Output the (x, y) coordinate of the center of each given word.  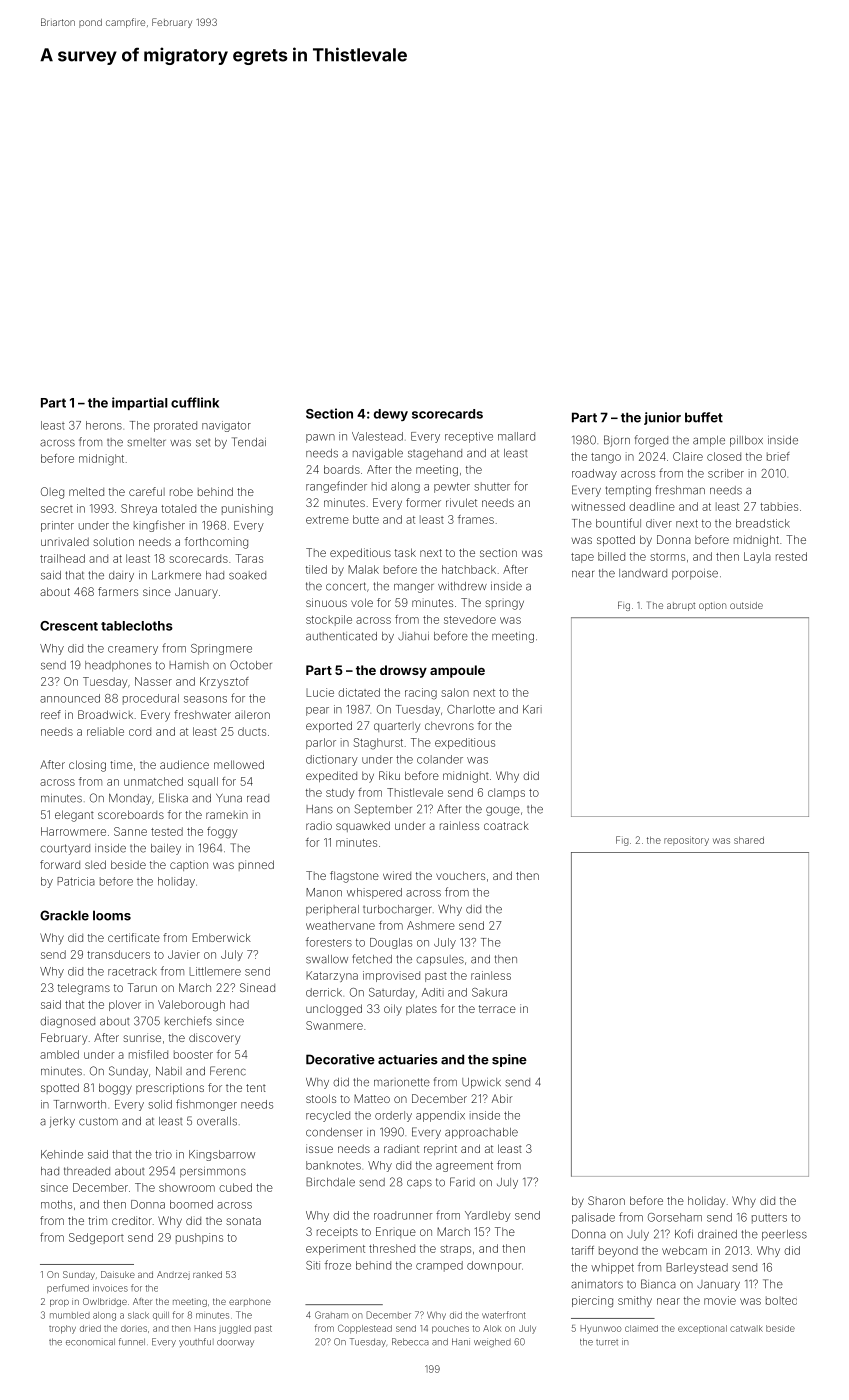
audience (184, 764)
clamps (506, 793)
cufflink (195, 402)
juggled (235, 1329)
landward (643, 573)
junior (662, 418)
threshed (392, 1248)
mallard (516, 436)
